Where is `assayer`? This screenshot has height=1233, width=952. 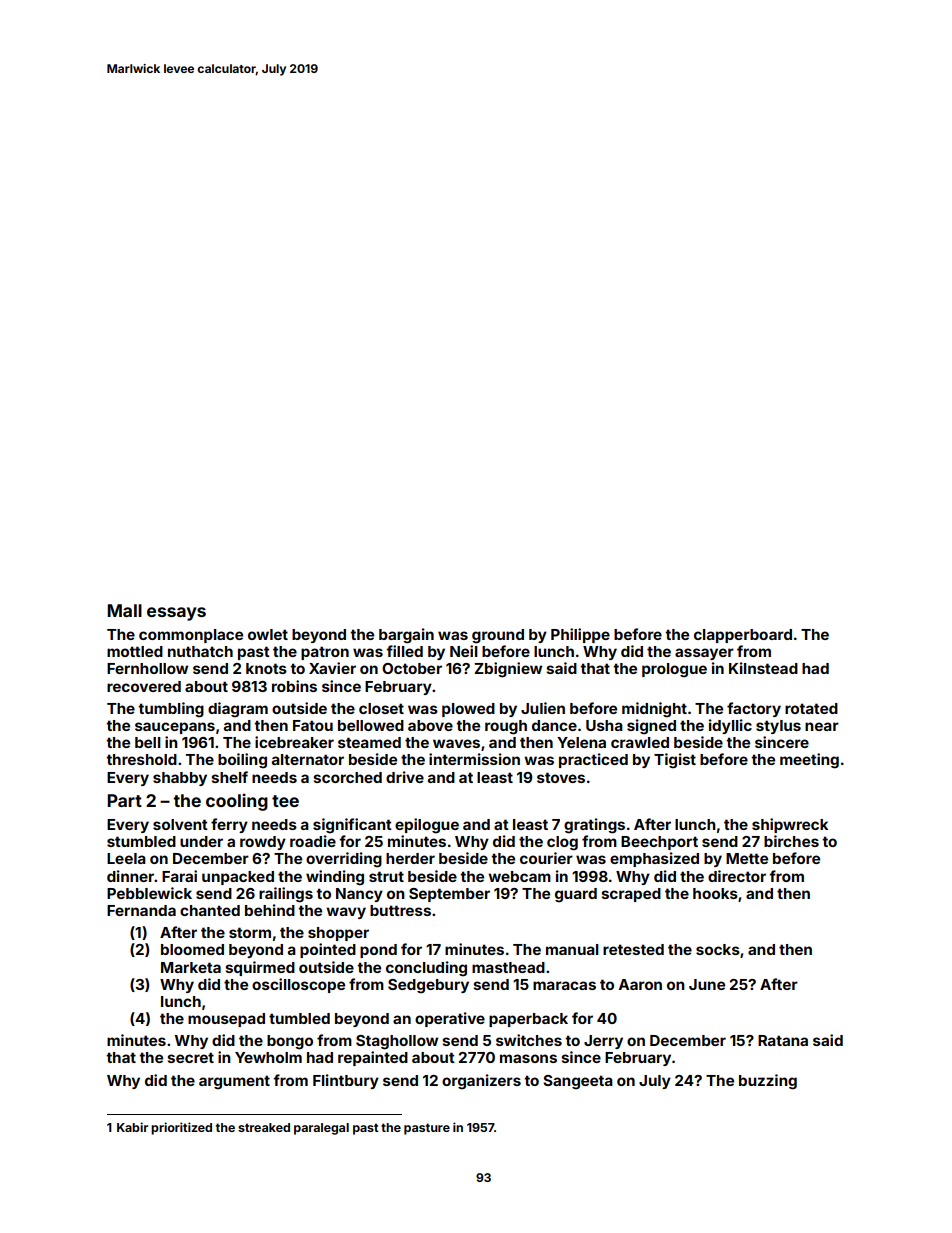
assayer is located at coordinates (704, 654).
